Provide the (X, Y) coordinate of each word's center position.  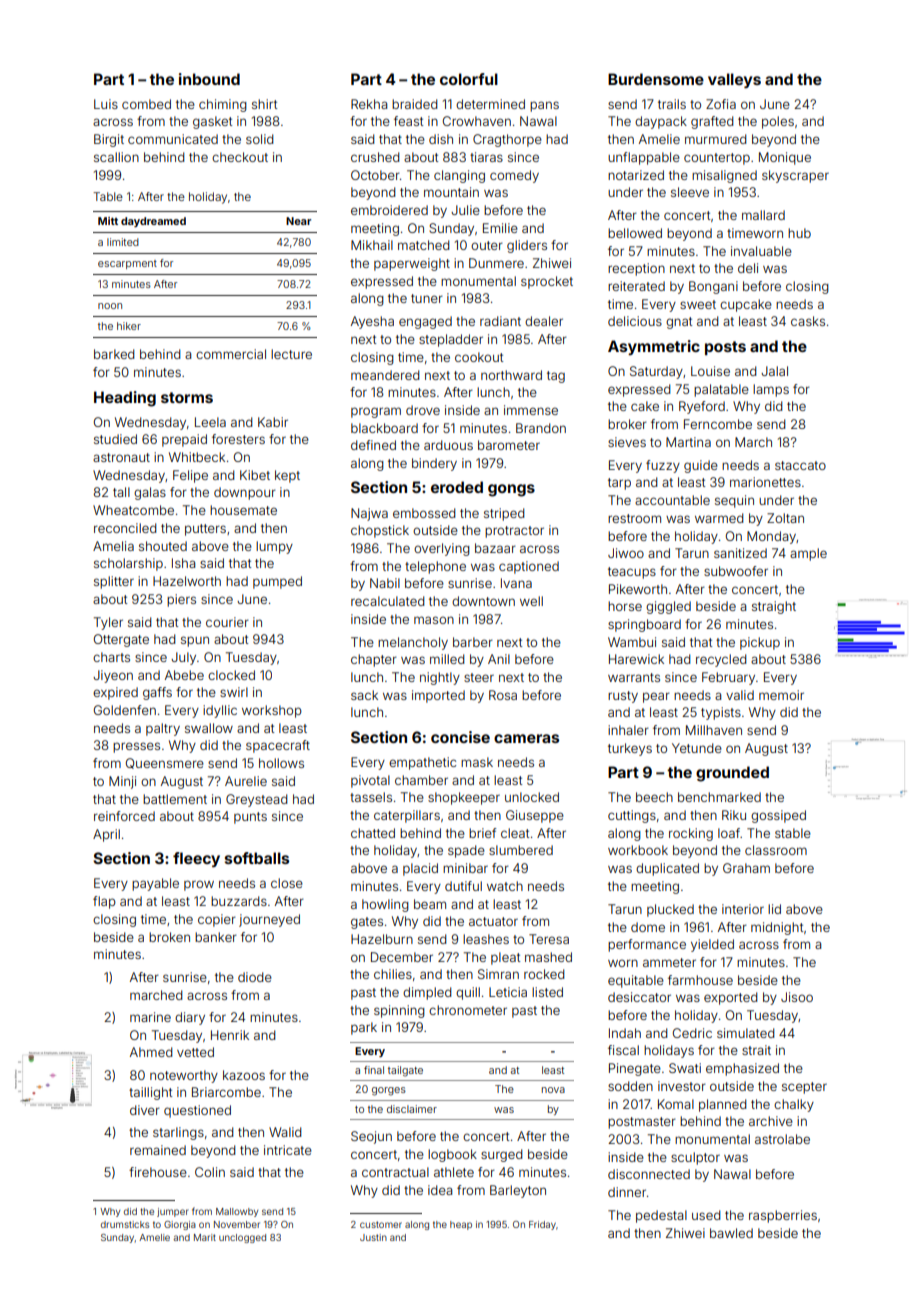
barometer (509, 445)
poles (778, 122)
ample (808, 554)
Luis (106, 104)
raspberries (783, 1216)
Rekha (369, 104)
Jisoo (797, 997)
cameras (526, 738)
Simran (498, 974)
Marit (205, 1237)
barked (114, 354)
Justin (373, 1237)
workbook (638, 850)
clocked (231, 675)
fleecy (196, 859)
